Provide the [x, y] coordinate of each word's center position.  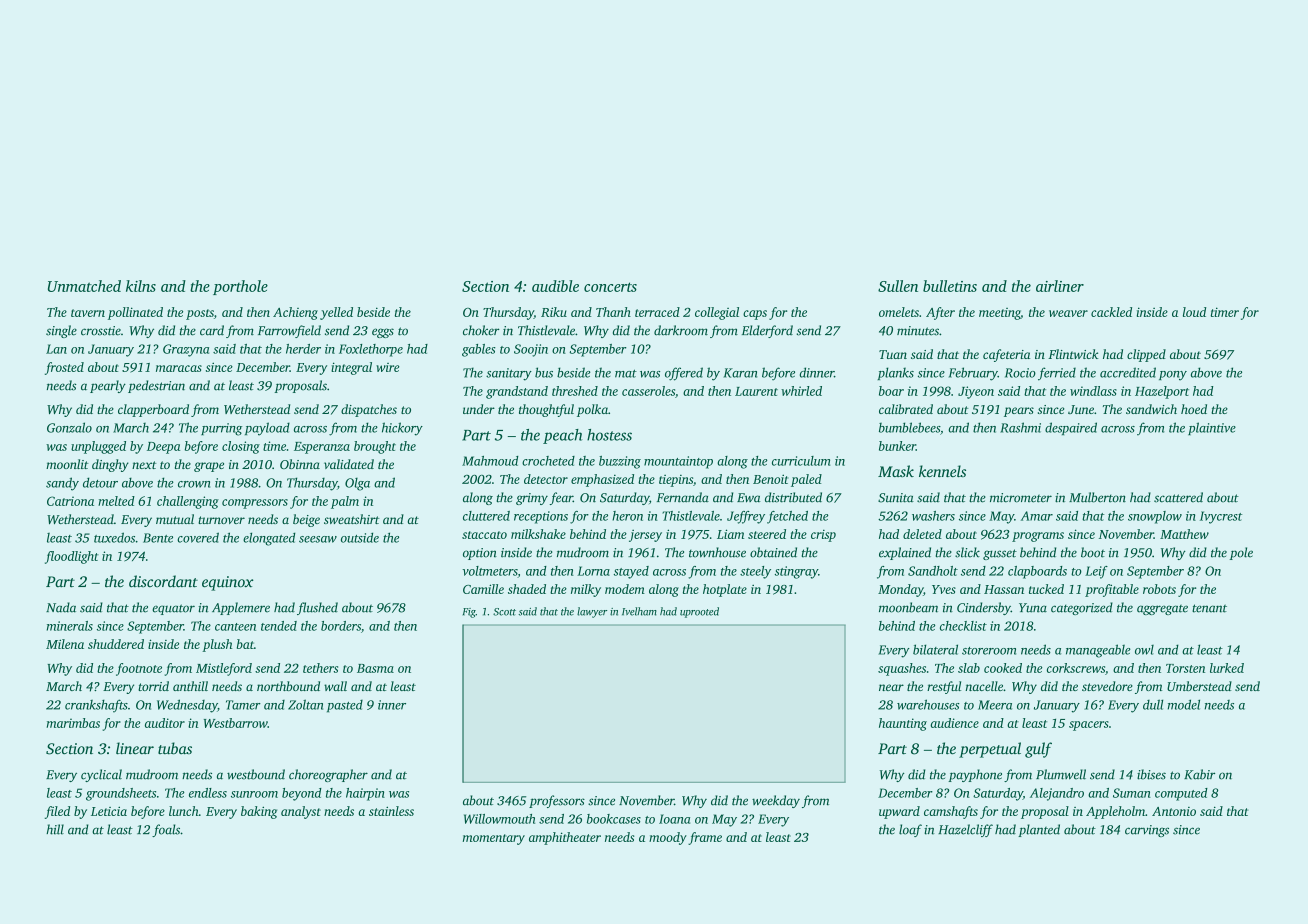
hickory [402, 429]
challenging [188, 502]
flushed [317, 608]
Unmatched [84, 286]
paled [806, 480]
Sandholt [933, 571]
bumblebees [909, 427]
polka [592, 410]
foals [166, 830]
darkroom [681, 330]
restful [944, 687]
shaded [527, 589]
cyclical [101, 775]
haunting [903, 724]
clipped [1146, 355]
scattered [1178, 497]
